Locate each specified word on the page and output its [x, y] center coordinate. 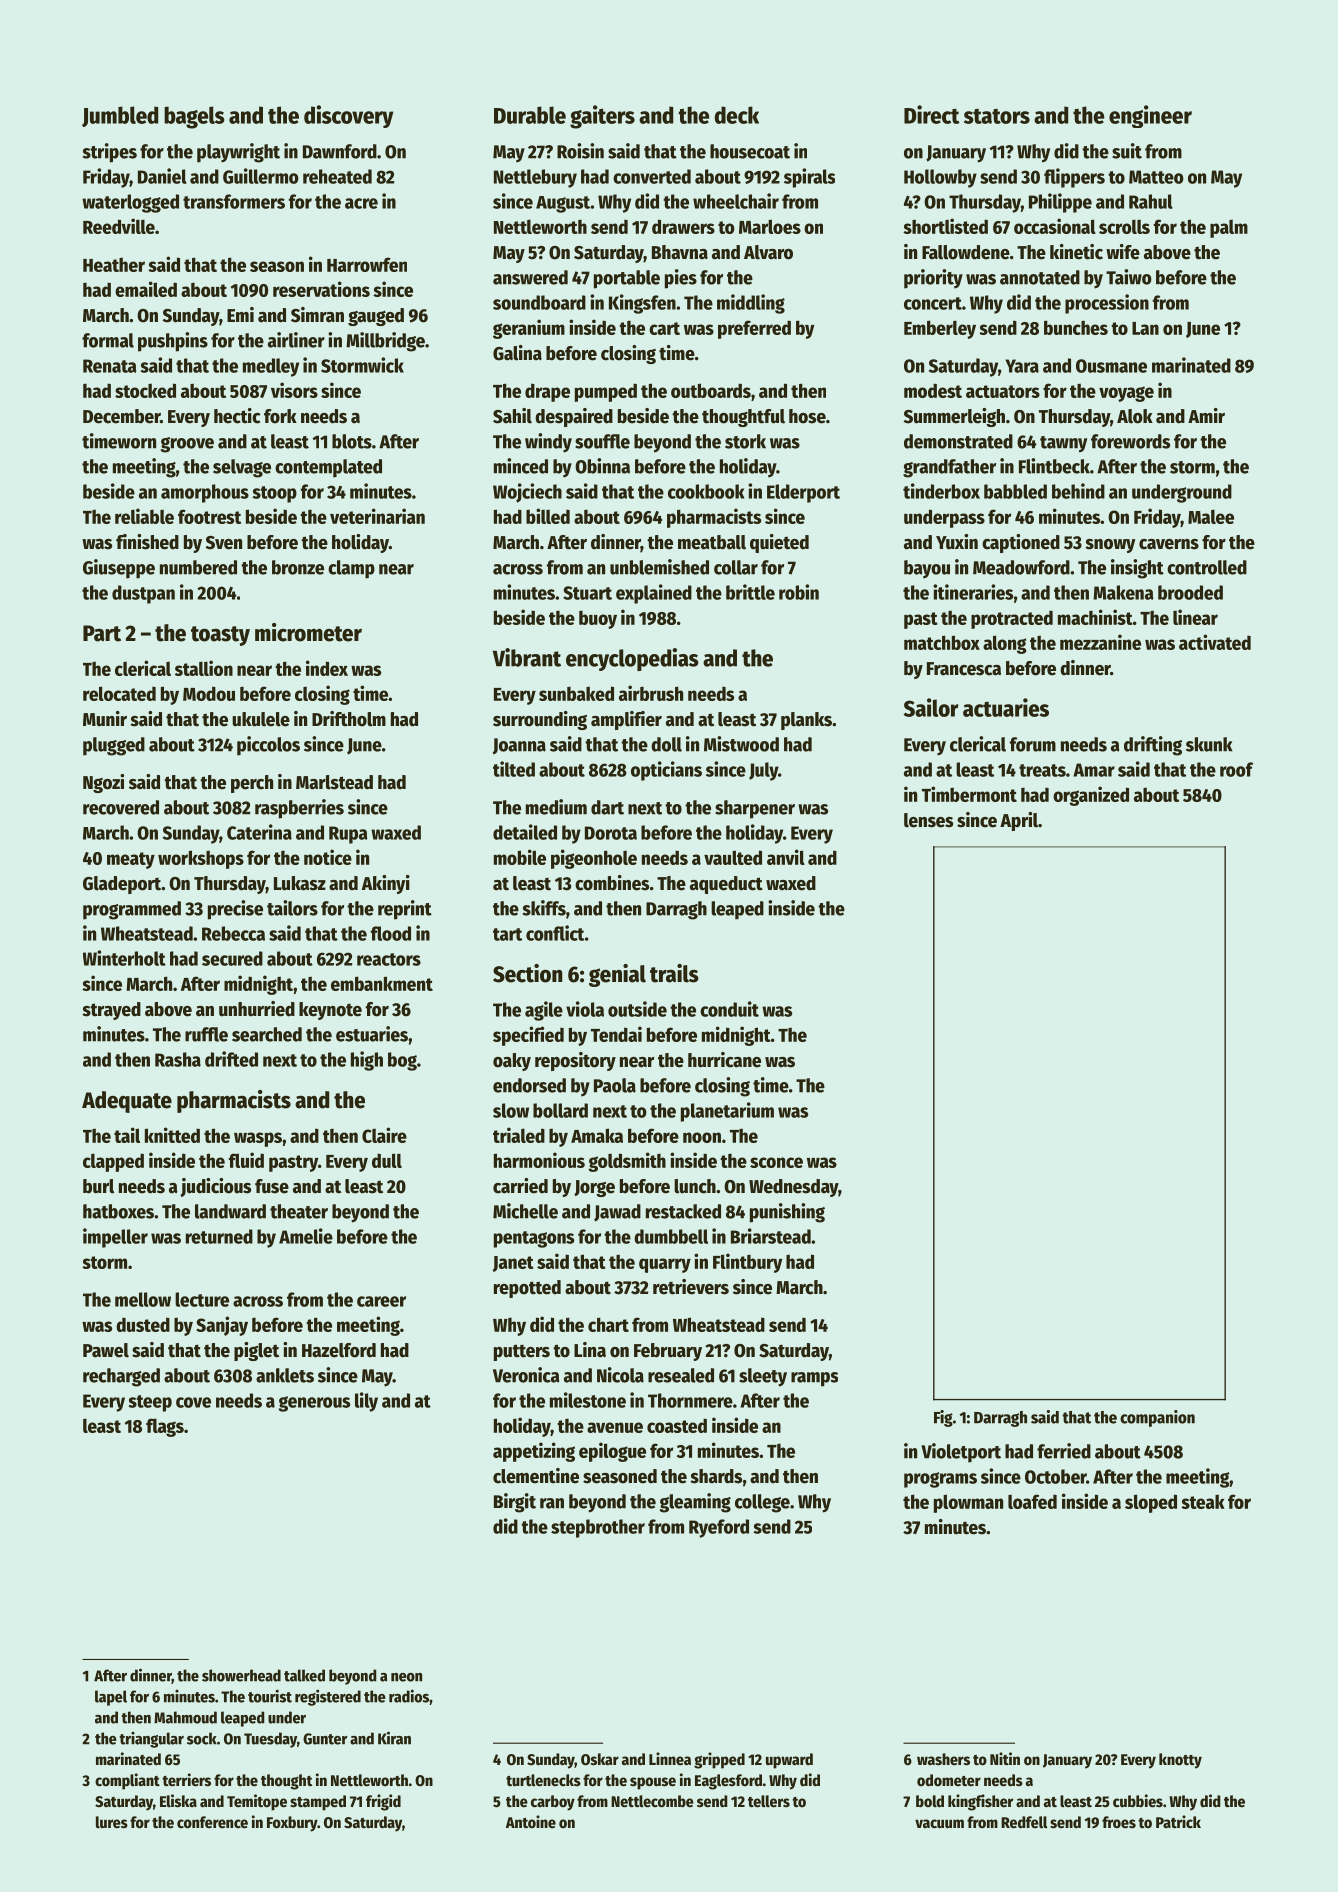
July [763, 771]
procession [1107, 304]
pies [681, 279]
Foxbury [292, 1824]
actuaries [1006, 707]
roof [1236, 769]
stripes [110, 153]
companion [1157, 1418]
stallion [204, 668]
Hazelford [339, 1350]
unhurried [257, 1009]
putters [522, 1352]
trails [674, 973]
